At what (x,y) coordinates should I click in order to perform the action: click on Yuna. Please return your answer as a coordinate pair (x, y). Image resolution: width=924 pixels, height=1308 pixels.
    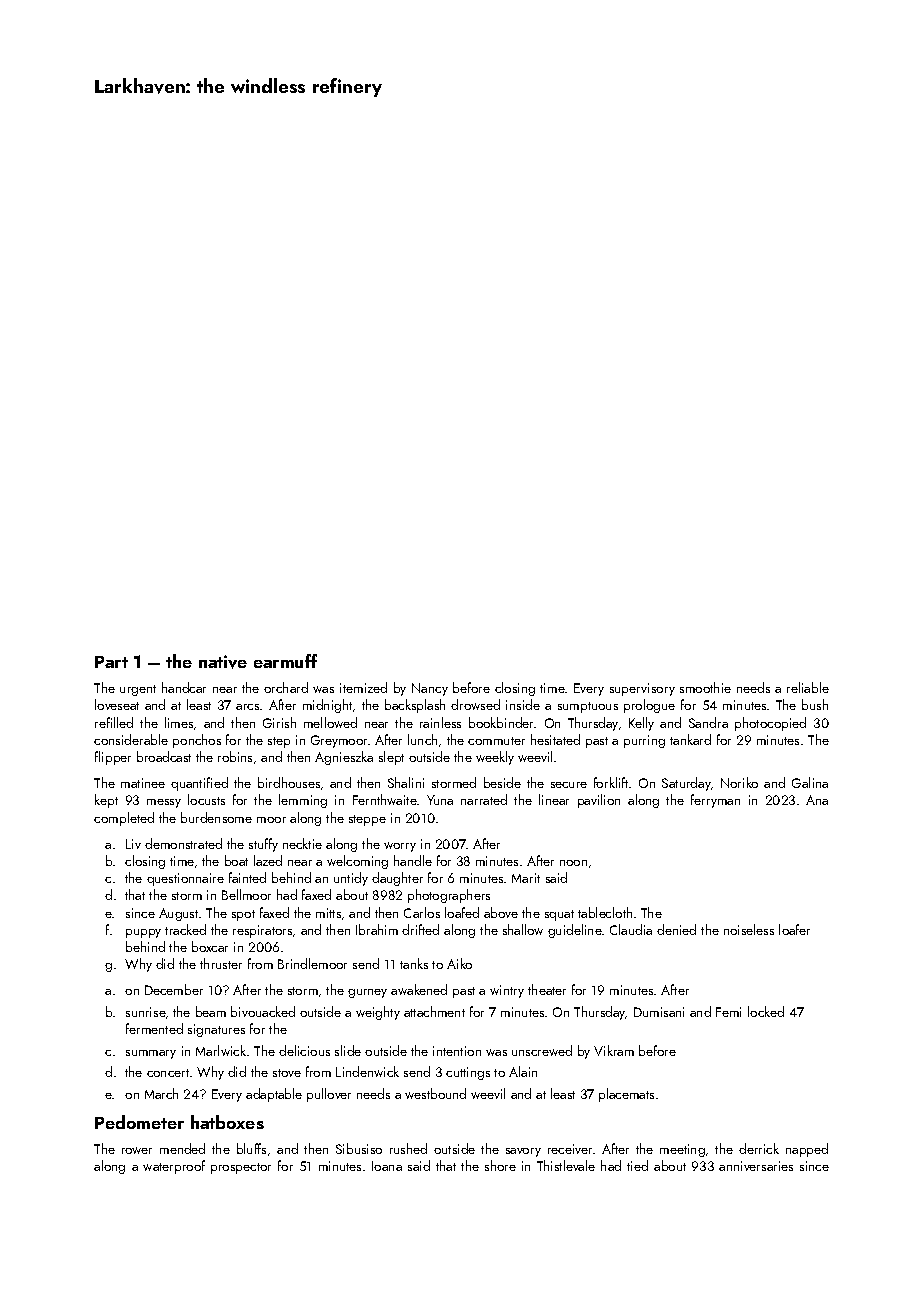
    Looking at the image, I should click on (440, 800).
